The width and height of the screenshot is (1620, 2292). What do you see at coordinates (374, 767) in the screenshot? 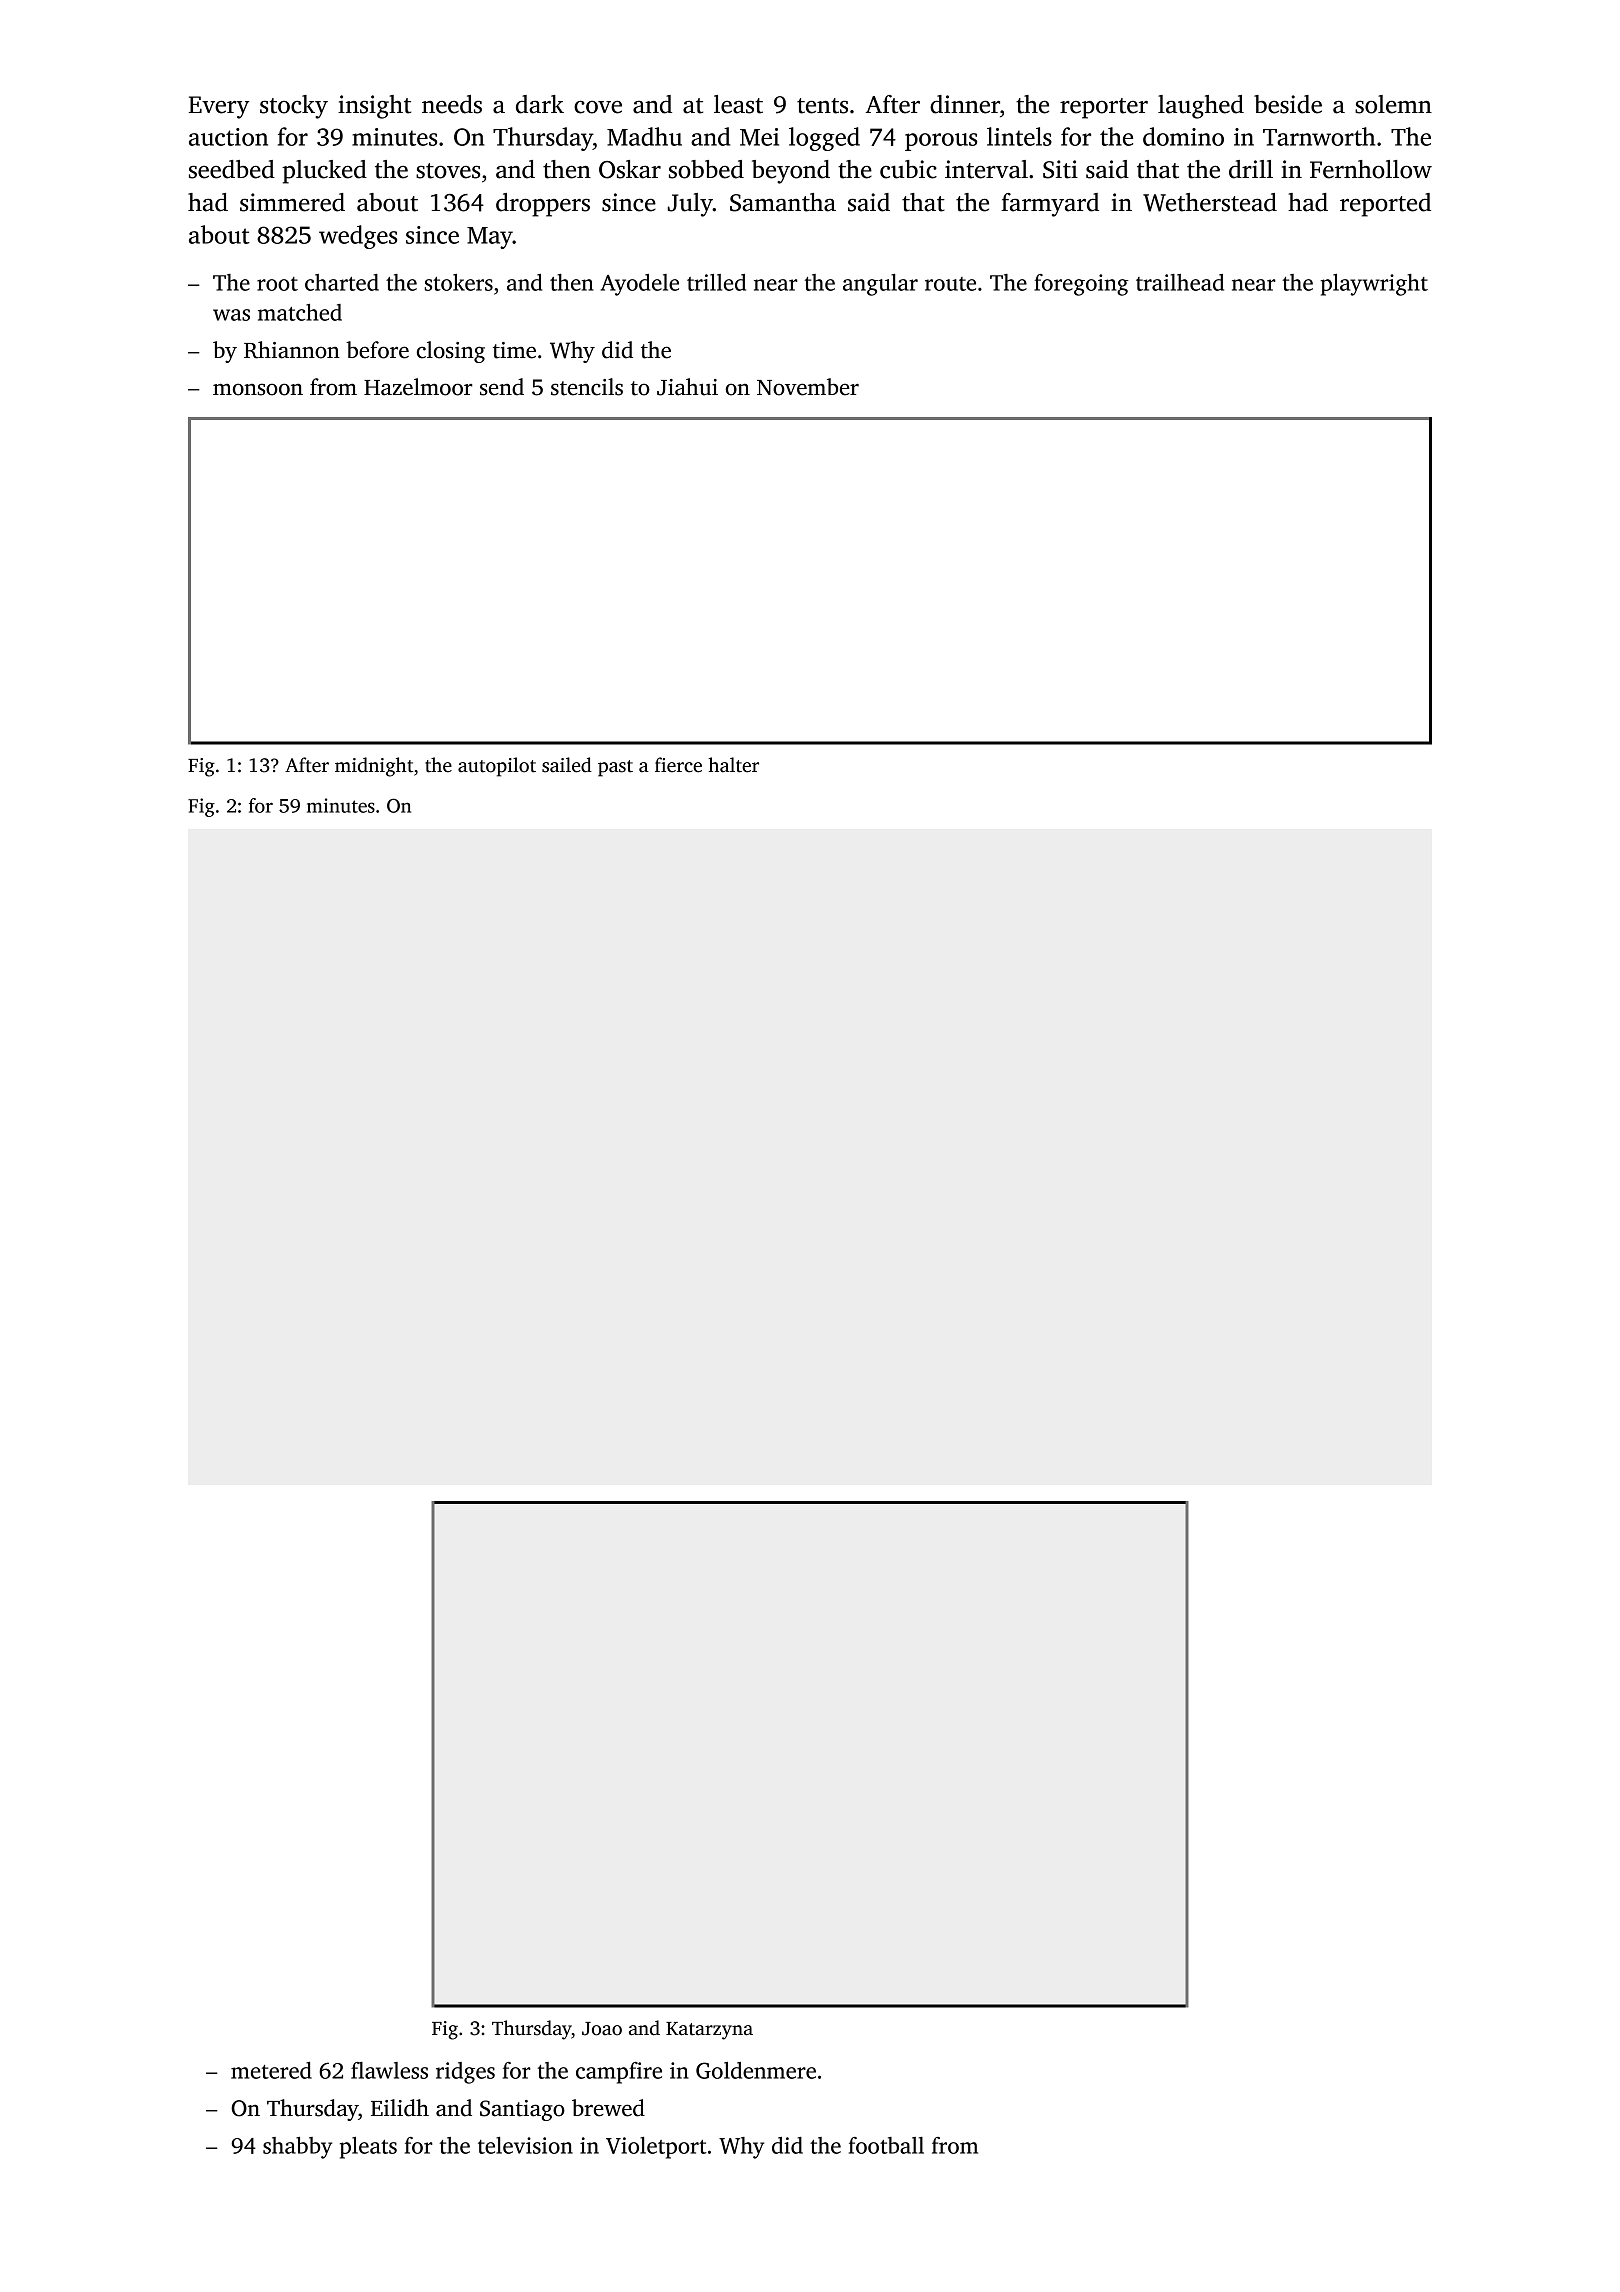
I see `midnight` at bounding box center [374, 767].
